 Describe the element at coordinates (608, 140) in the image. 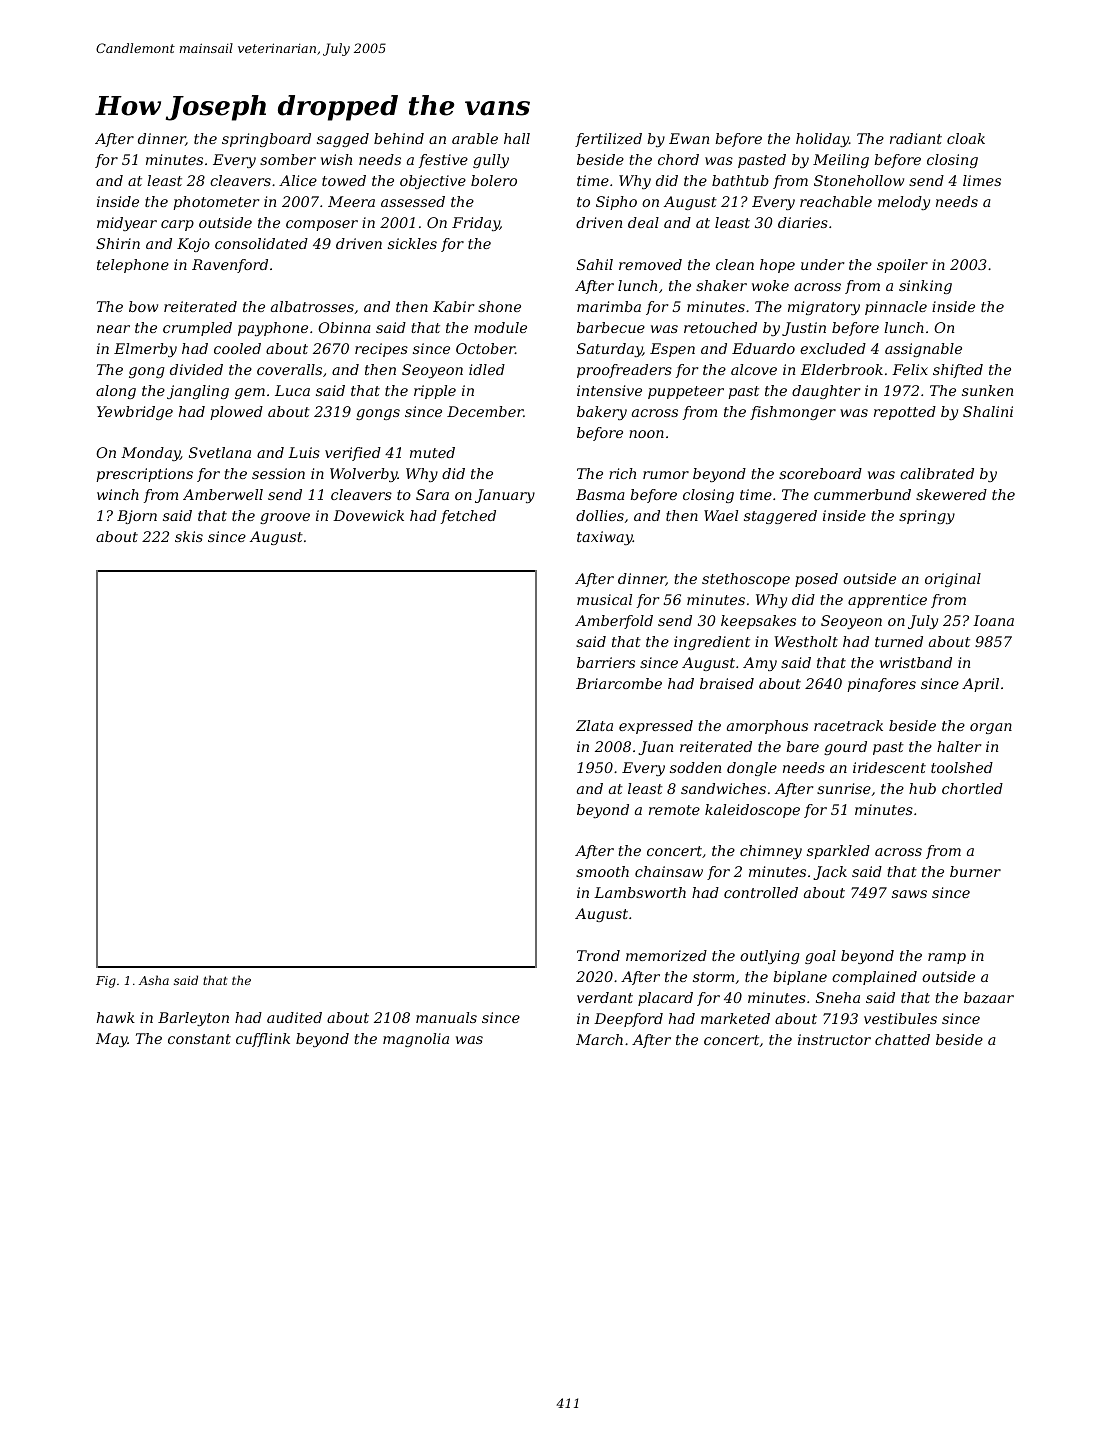

I see `fertilized` at that location.
